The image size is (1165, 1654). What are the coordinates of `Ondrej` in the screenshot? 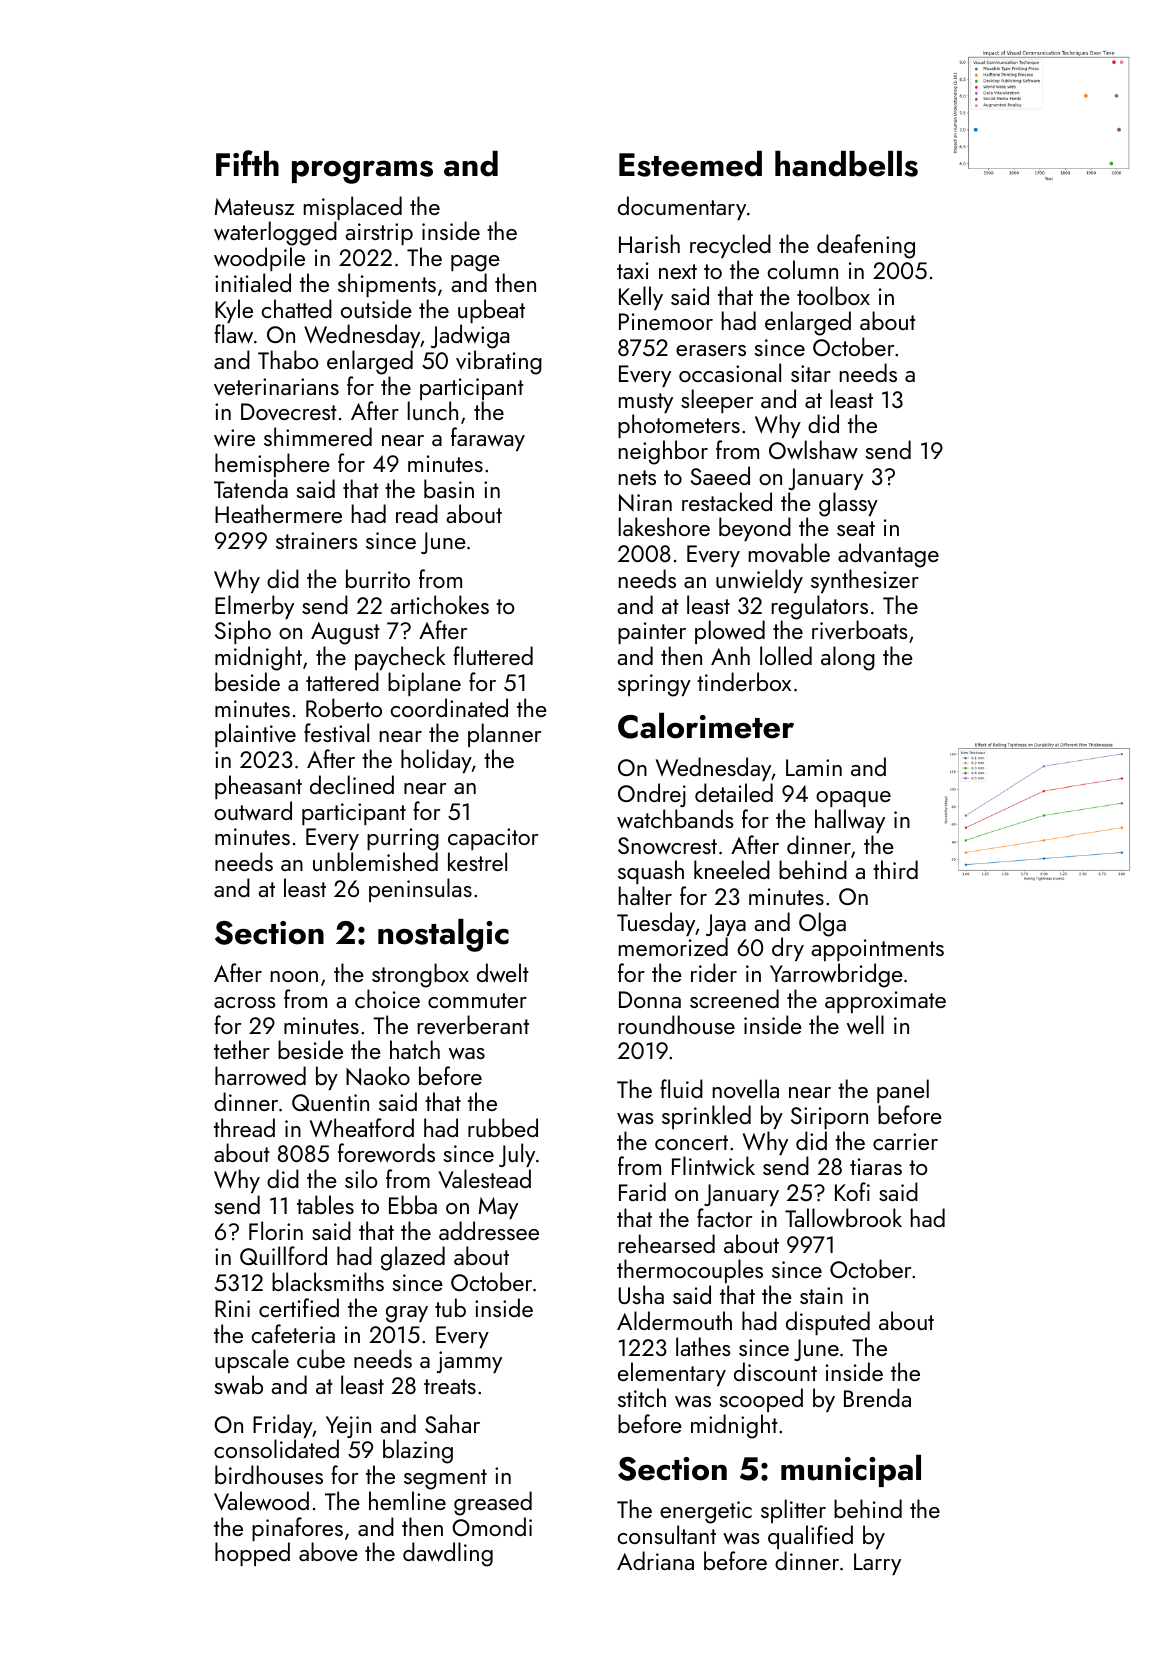 It's located at (652, 795).
